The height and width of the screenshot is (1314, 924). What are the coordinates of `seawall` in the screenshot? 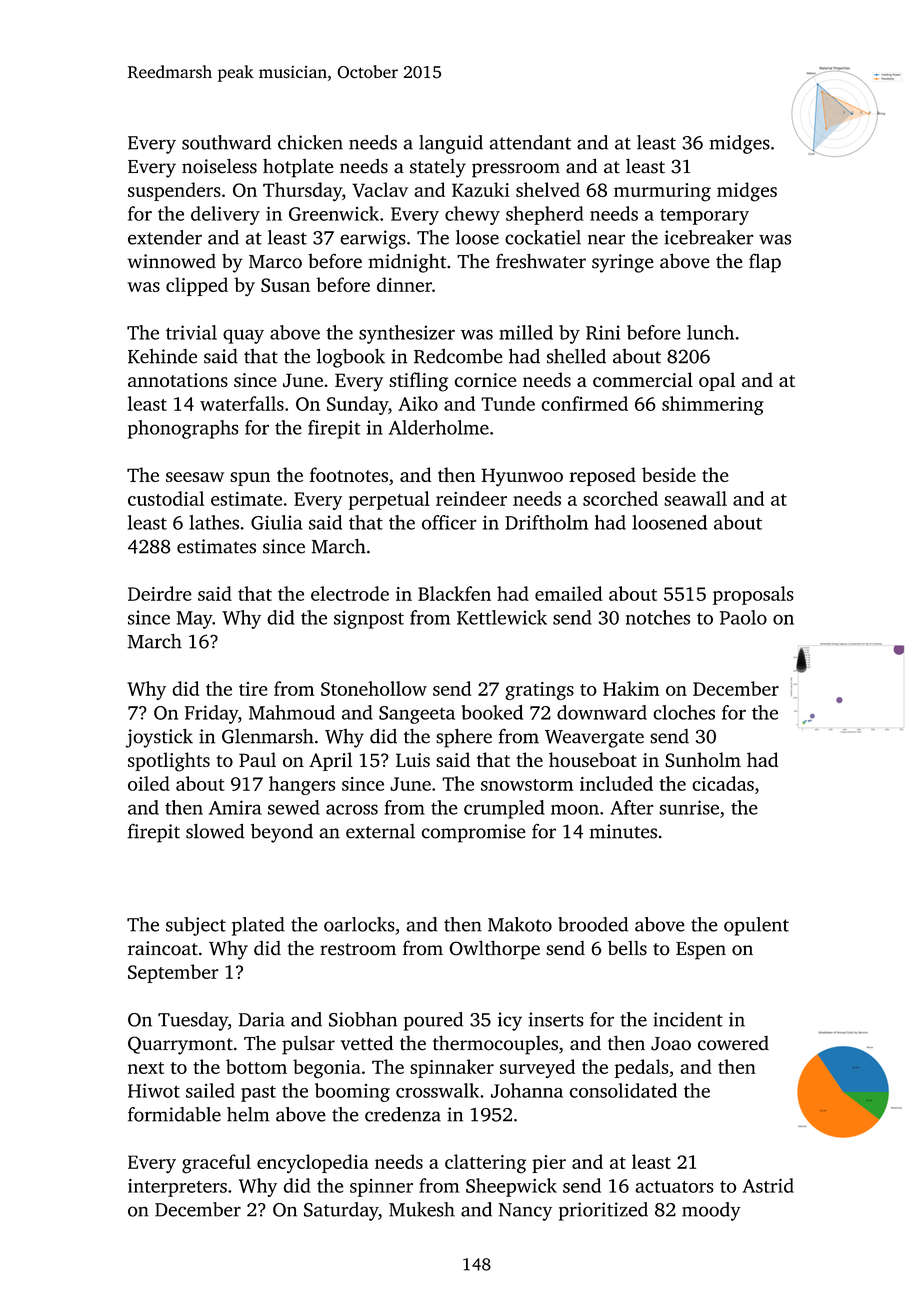 It's located at (695, 498).
